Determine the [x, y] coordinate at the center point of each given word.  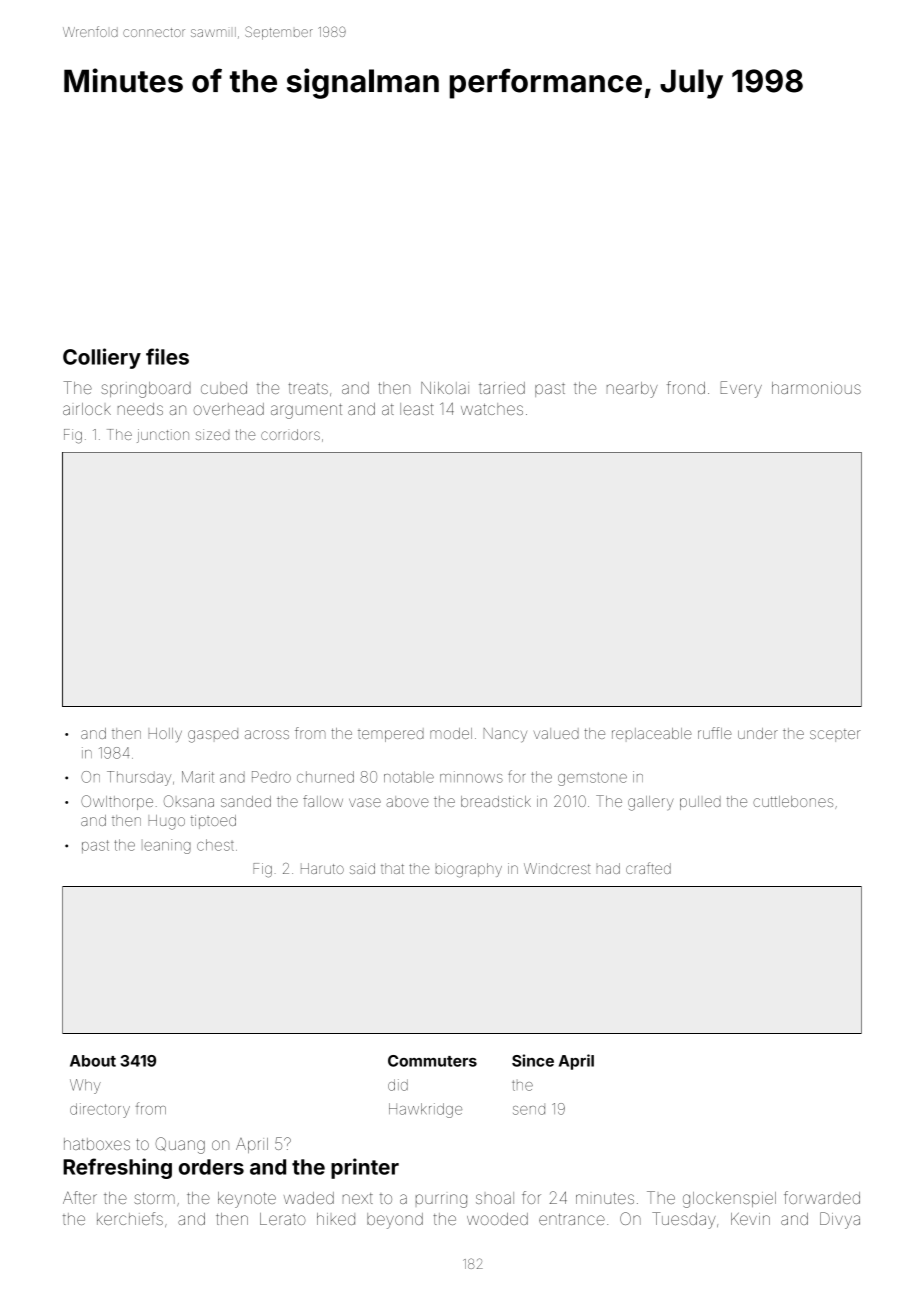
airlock [87, 409]
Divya [840, 1220]
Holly [165, 735]
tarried [502, 388]
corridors [290, 434]
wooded [497, 1219]
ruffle [715, 733]
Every [741, 389]
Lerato [283, 1219]
